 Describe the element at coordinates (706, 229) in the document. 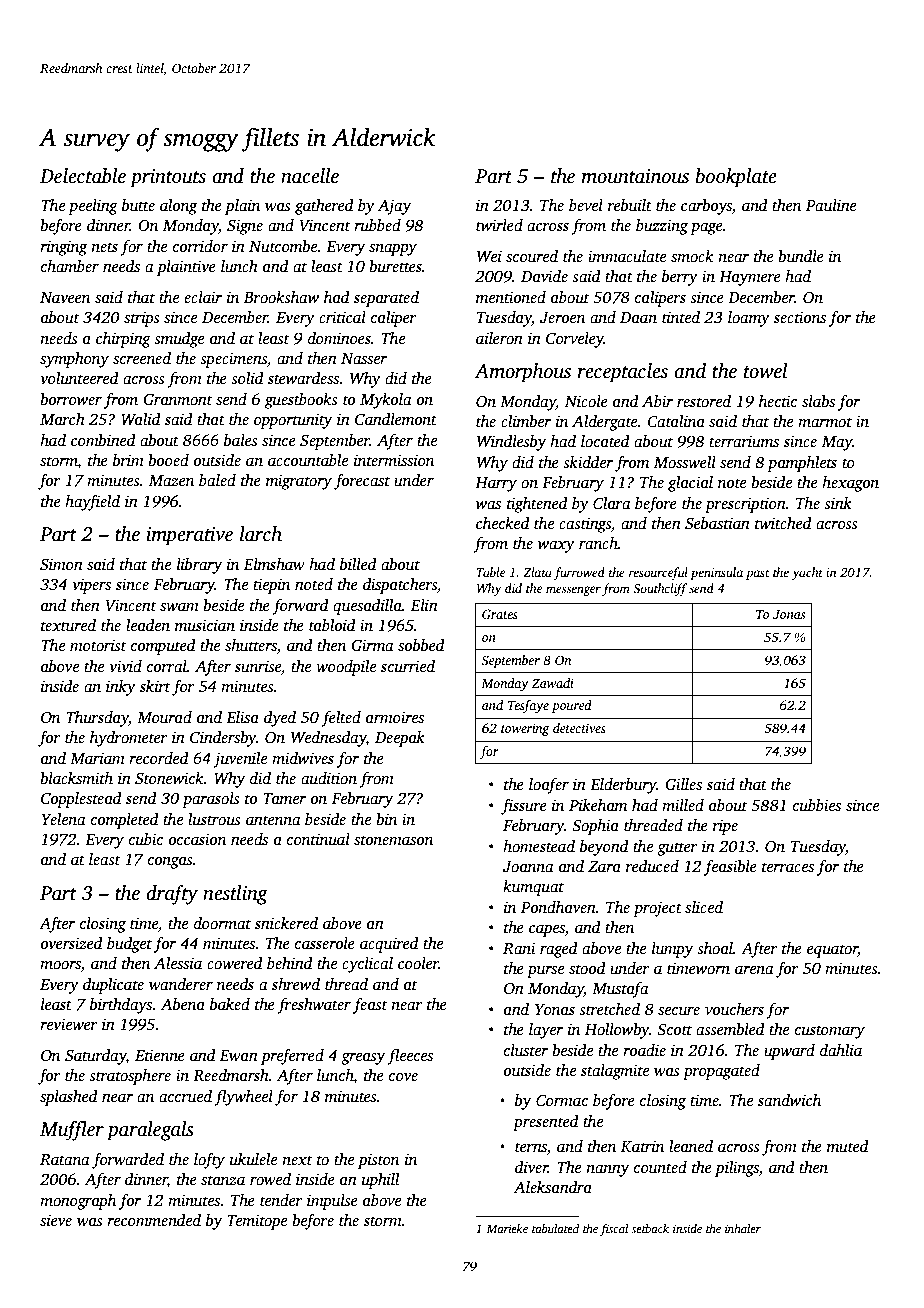

I see `page` at that location.
